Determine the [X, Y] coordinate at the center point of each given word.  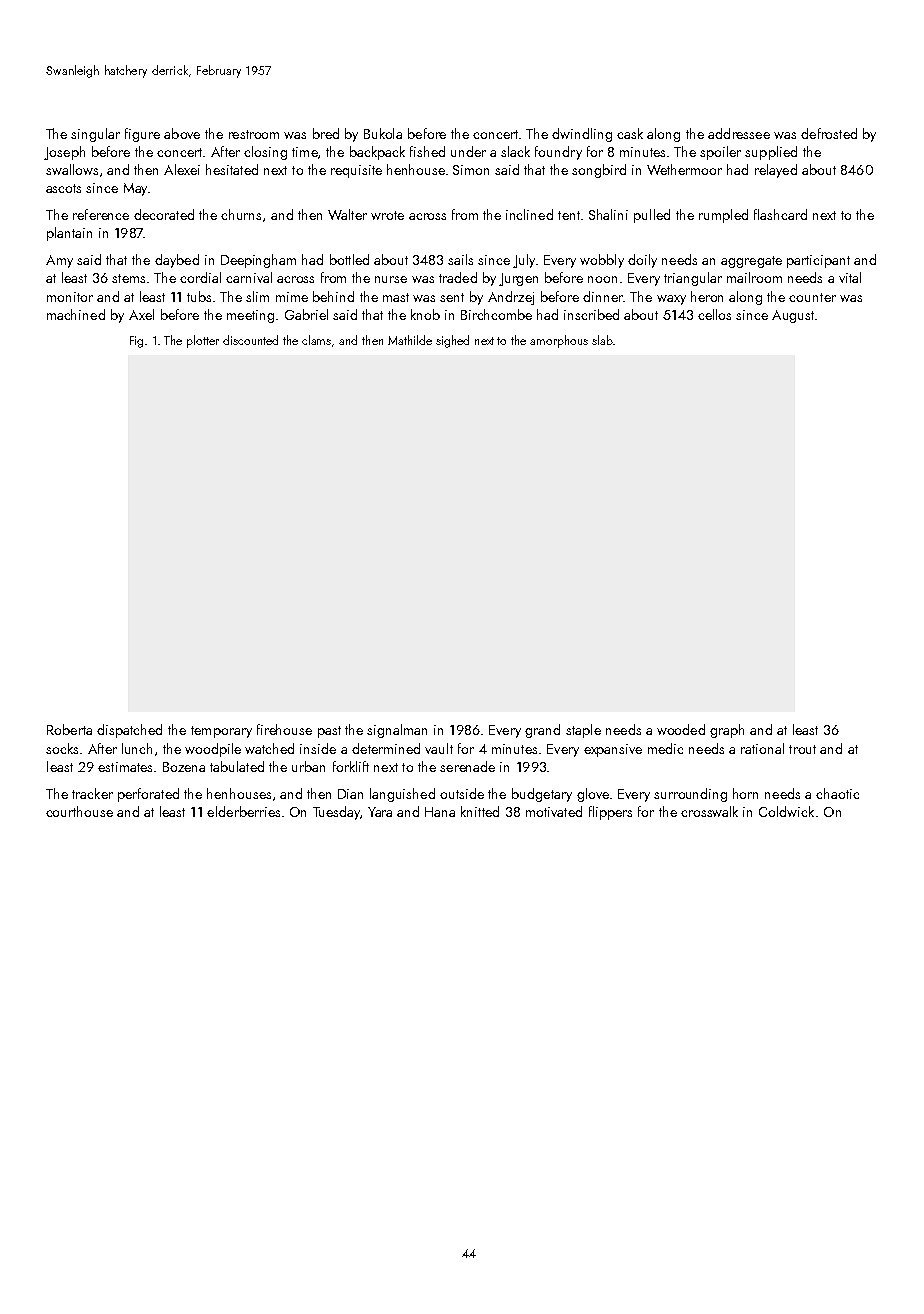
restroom [254, 134]
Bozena [184, 767]
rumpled [723, 216]
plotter [203, 341]
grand [542, 731]
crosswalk [709, 811]
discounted [250, 340]
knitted [480, 811]
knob [425, 314]
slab [602, 340]
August [793, 316]
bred [326, 133]
